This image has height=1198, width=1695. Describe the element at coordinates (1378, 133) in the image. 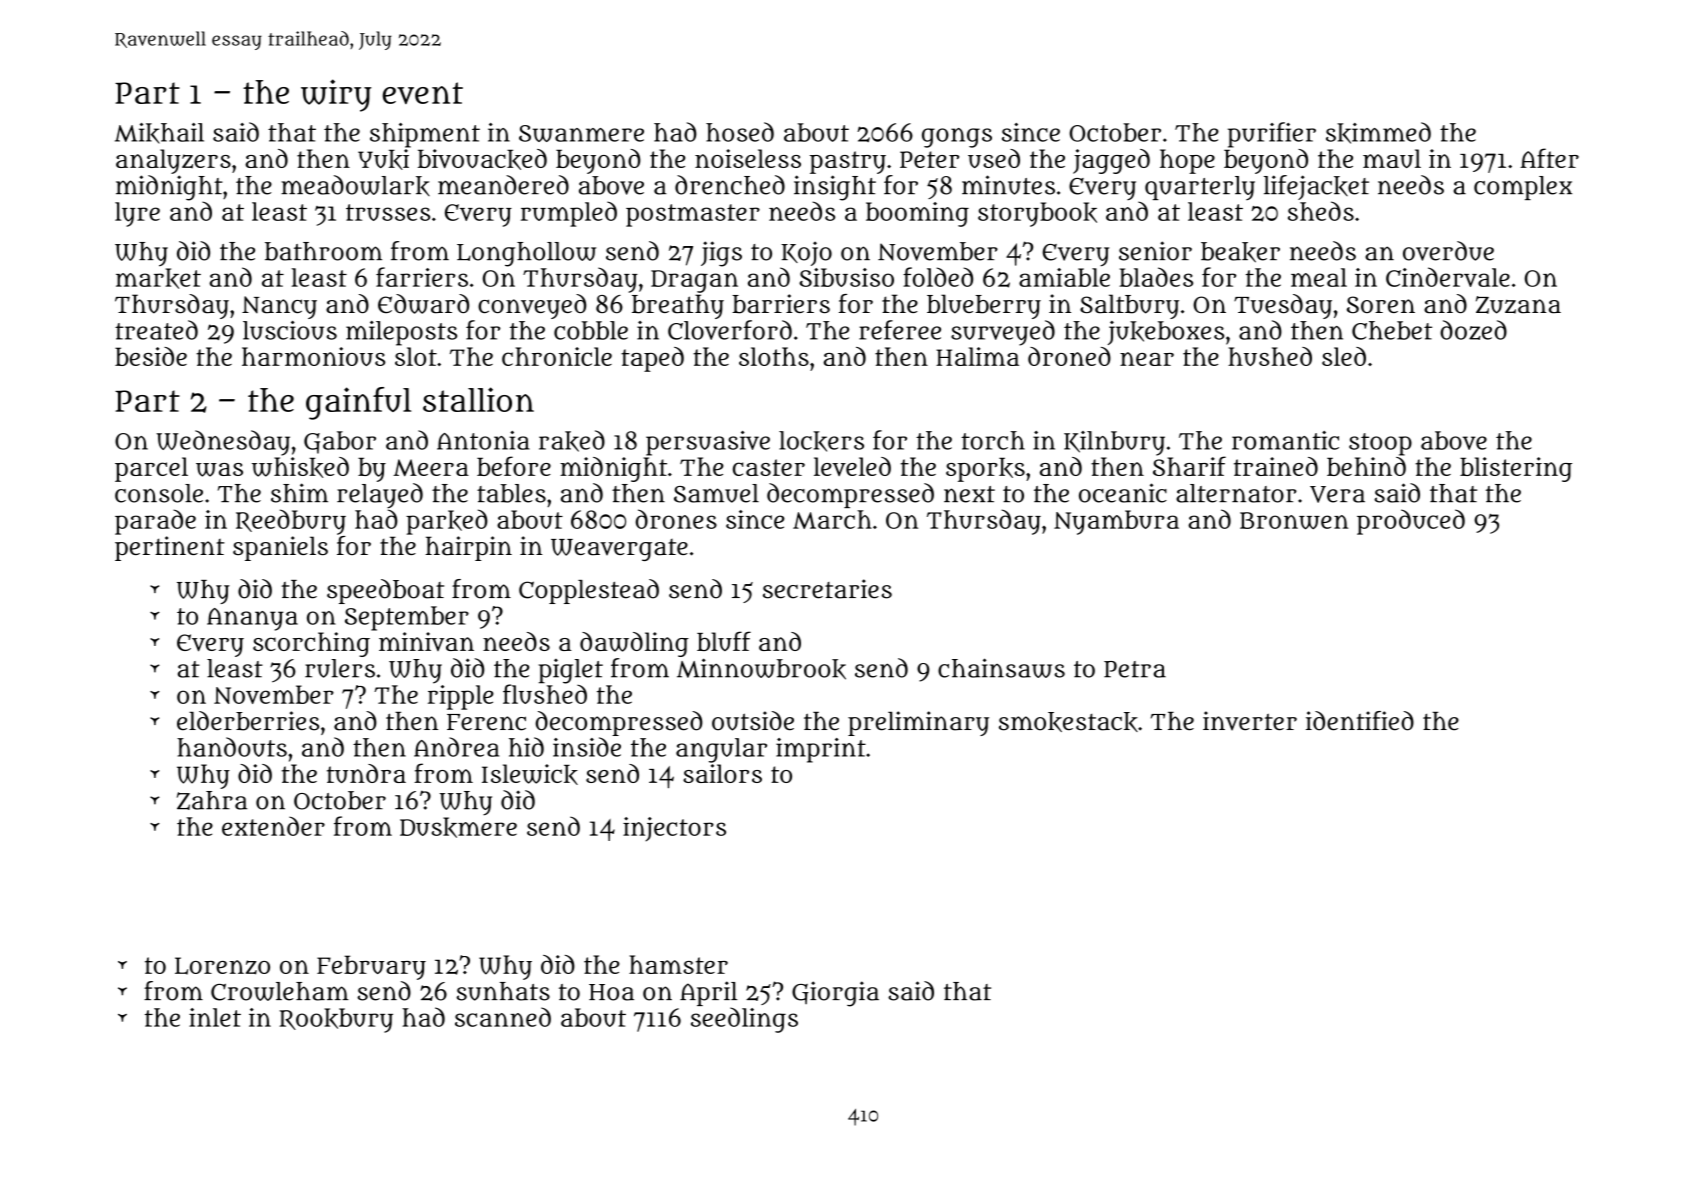

I see `skimmed` at that location.
